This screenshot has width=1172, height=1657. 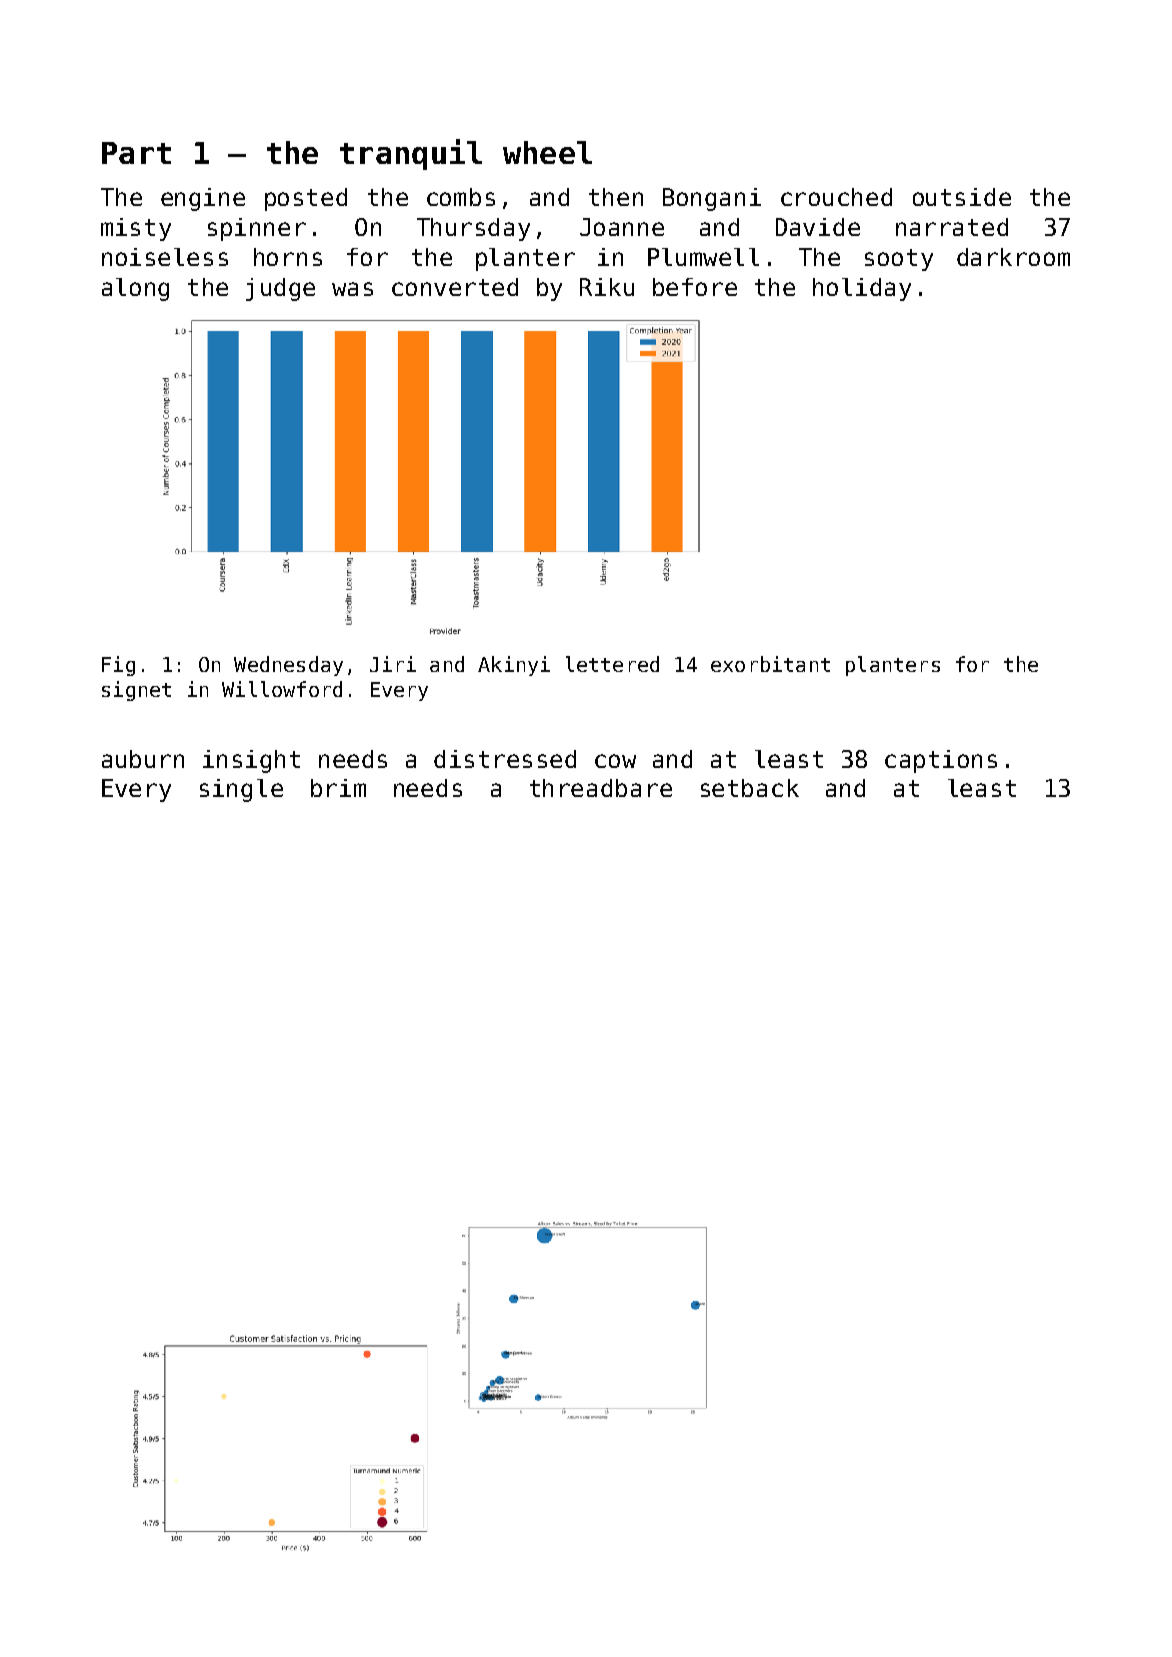 What do you see at coordinates (862, 289) in the screenshot?
I see `holiday` at bounding box center [862, 289].
